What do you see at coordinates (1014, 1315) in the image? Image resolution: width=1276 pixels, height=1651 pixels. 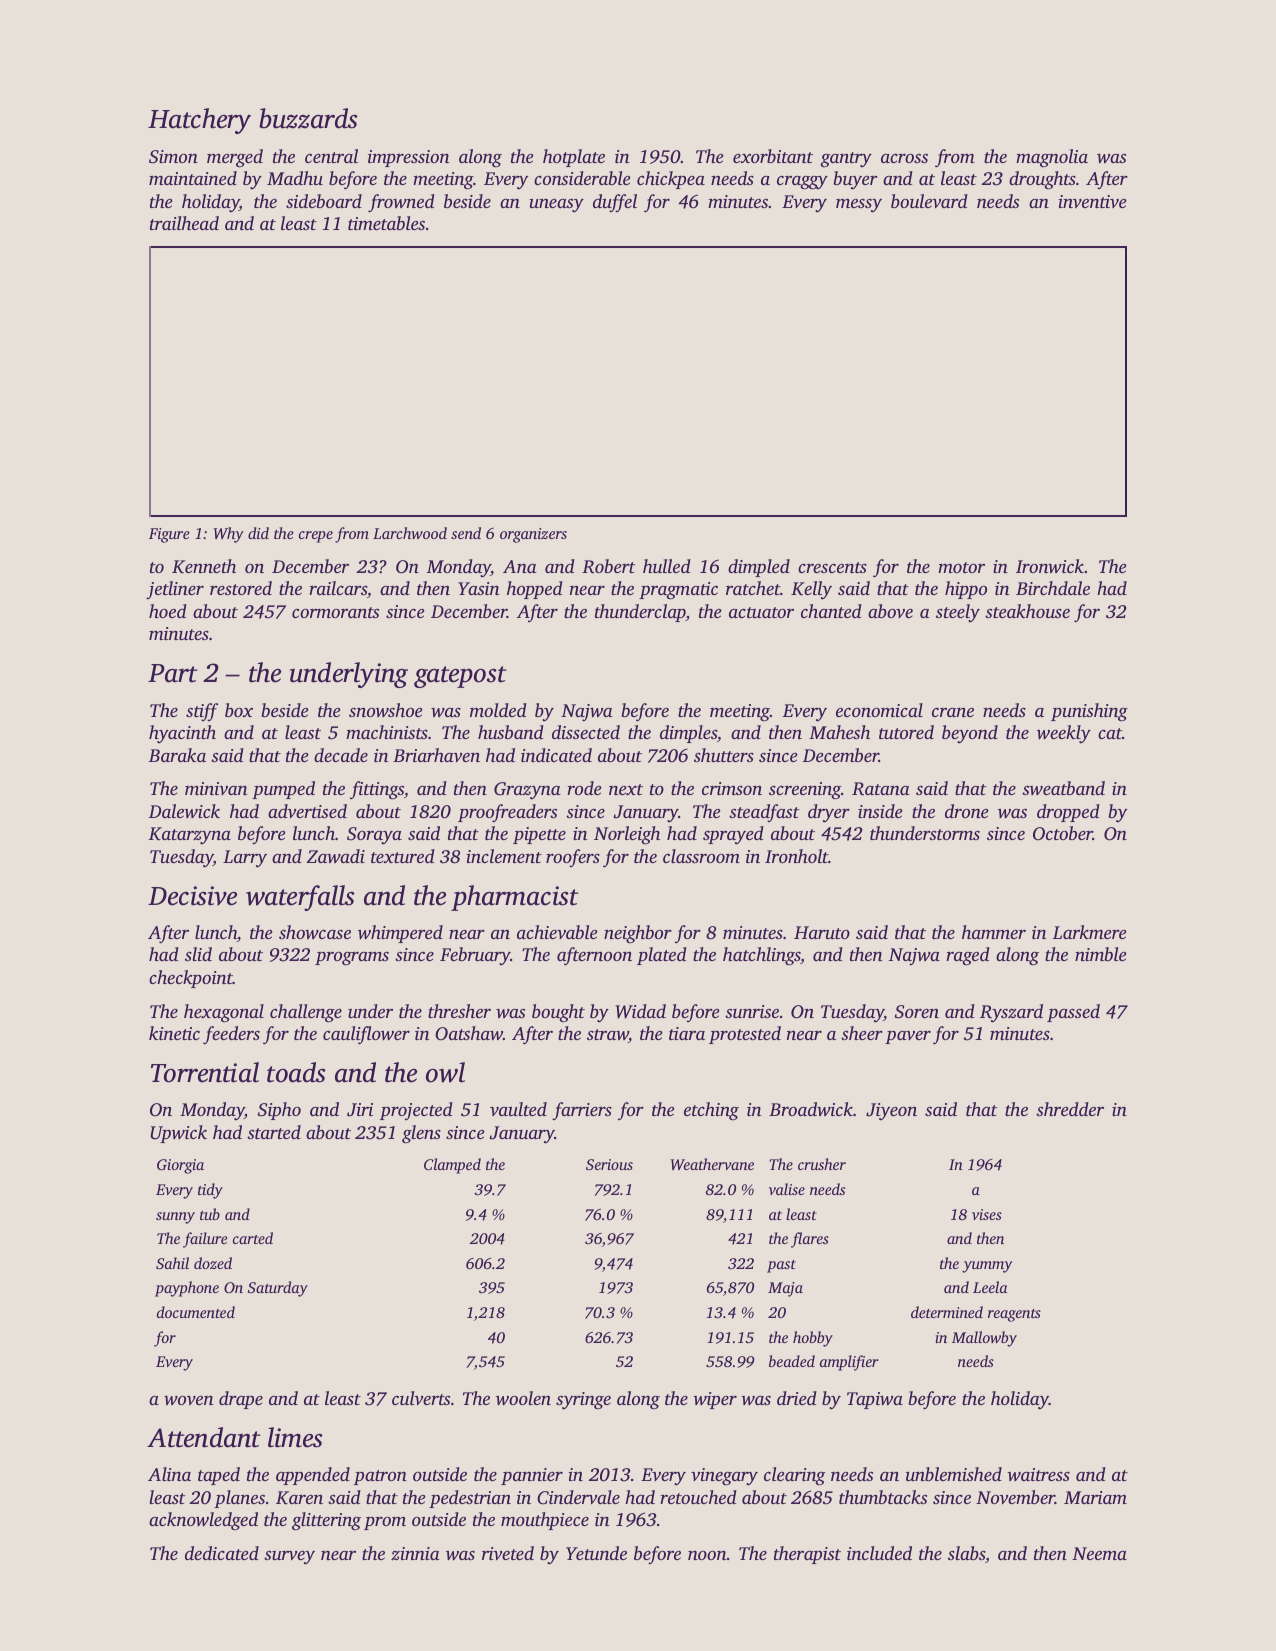 I see `reagents` at bounding box center [1014, 1315].
